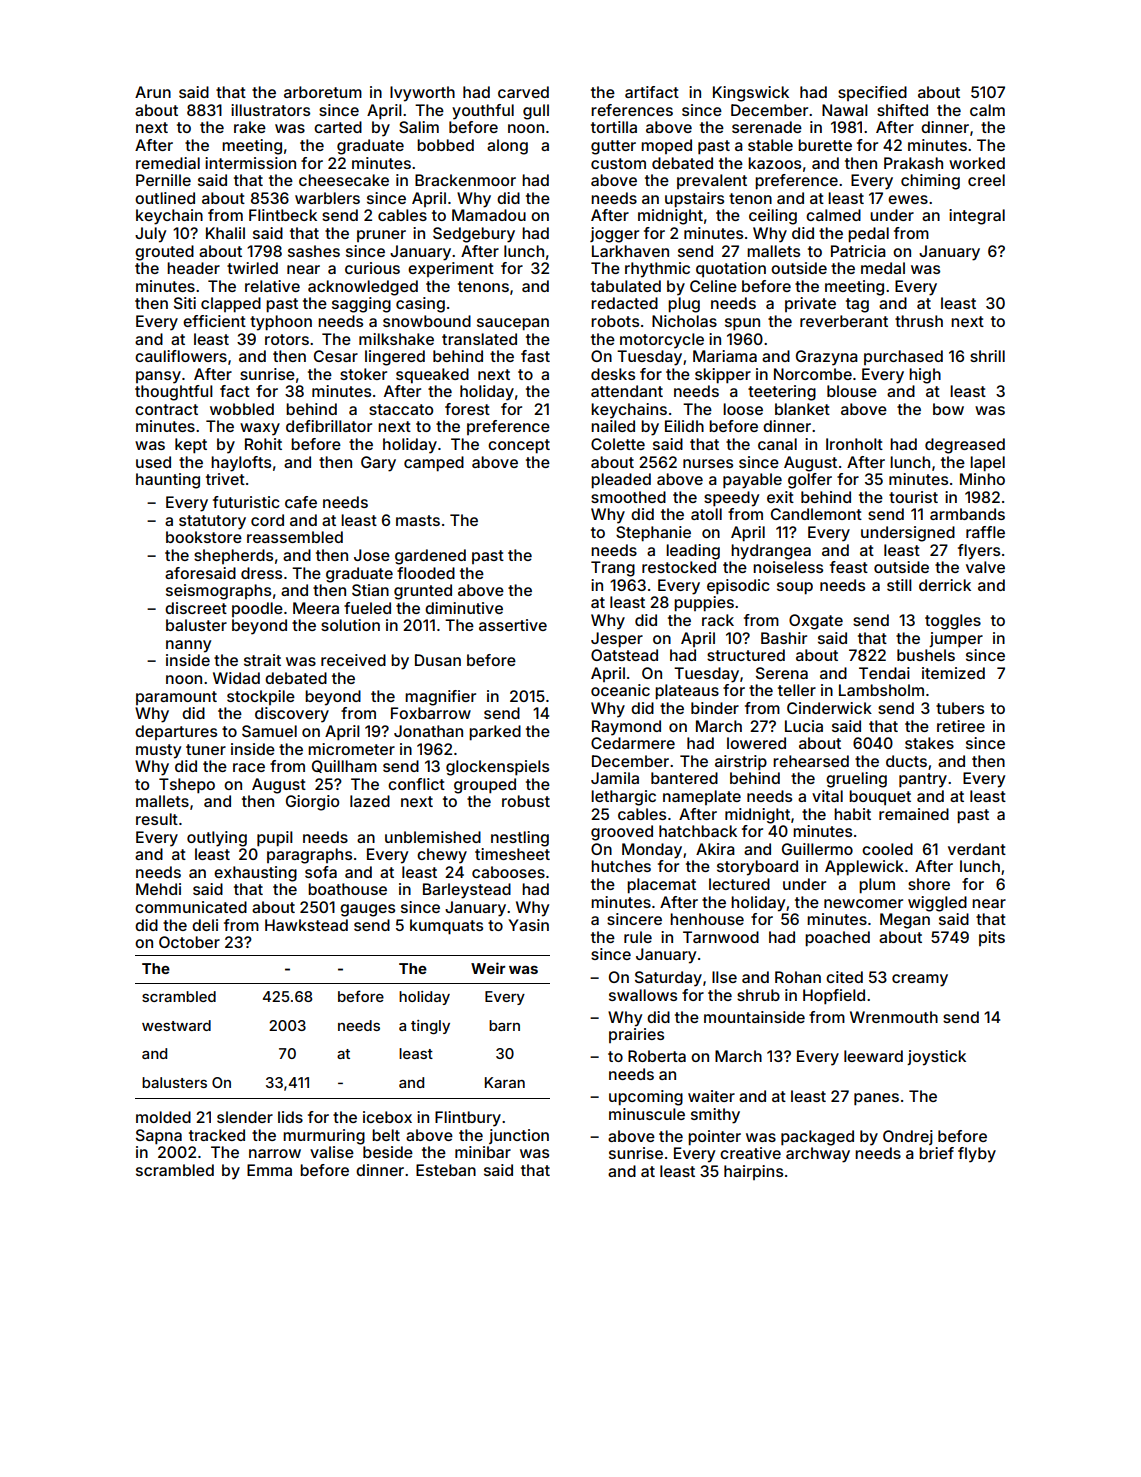 The height and width of the page is (1477, 1141). What do you see at coordinates (189, 942) in the page?
I see `October` at bounding box center [189, 942].
